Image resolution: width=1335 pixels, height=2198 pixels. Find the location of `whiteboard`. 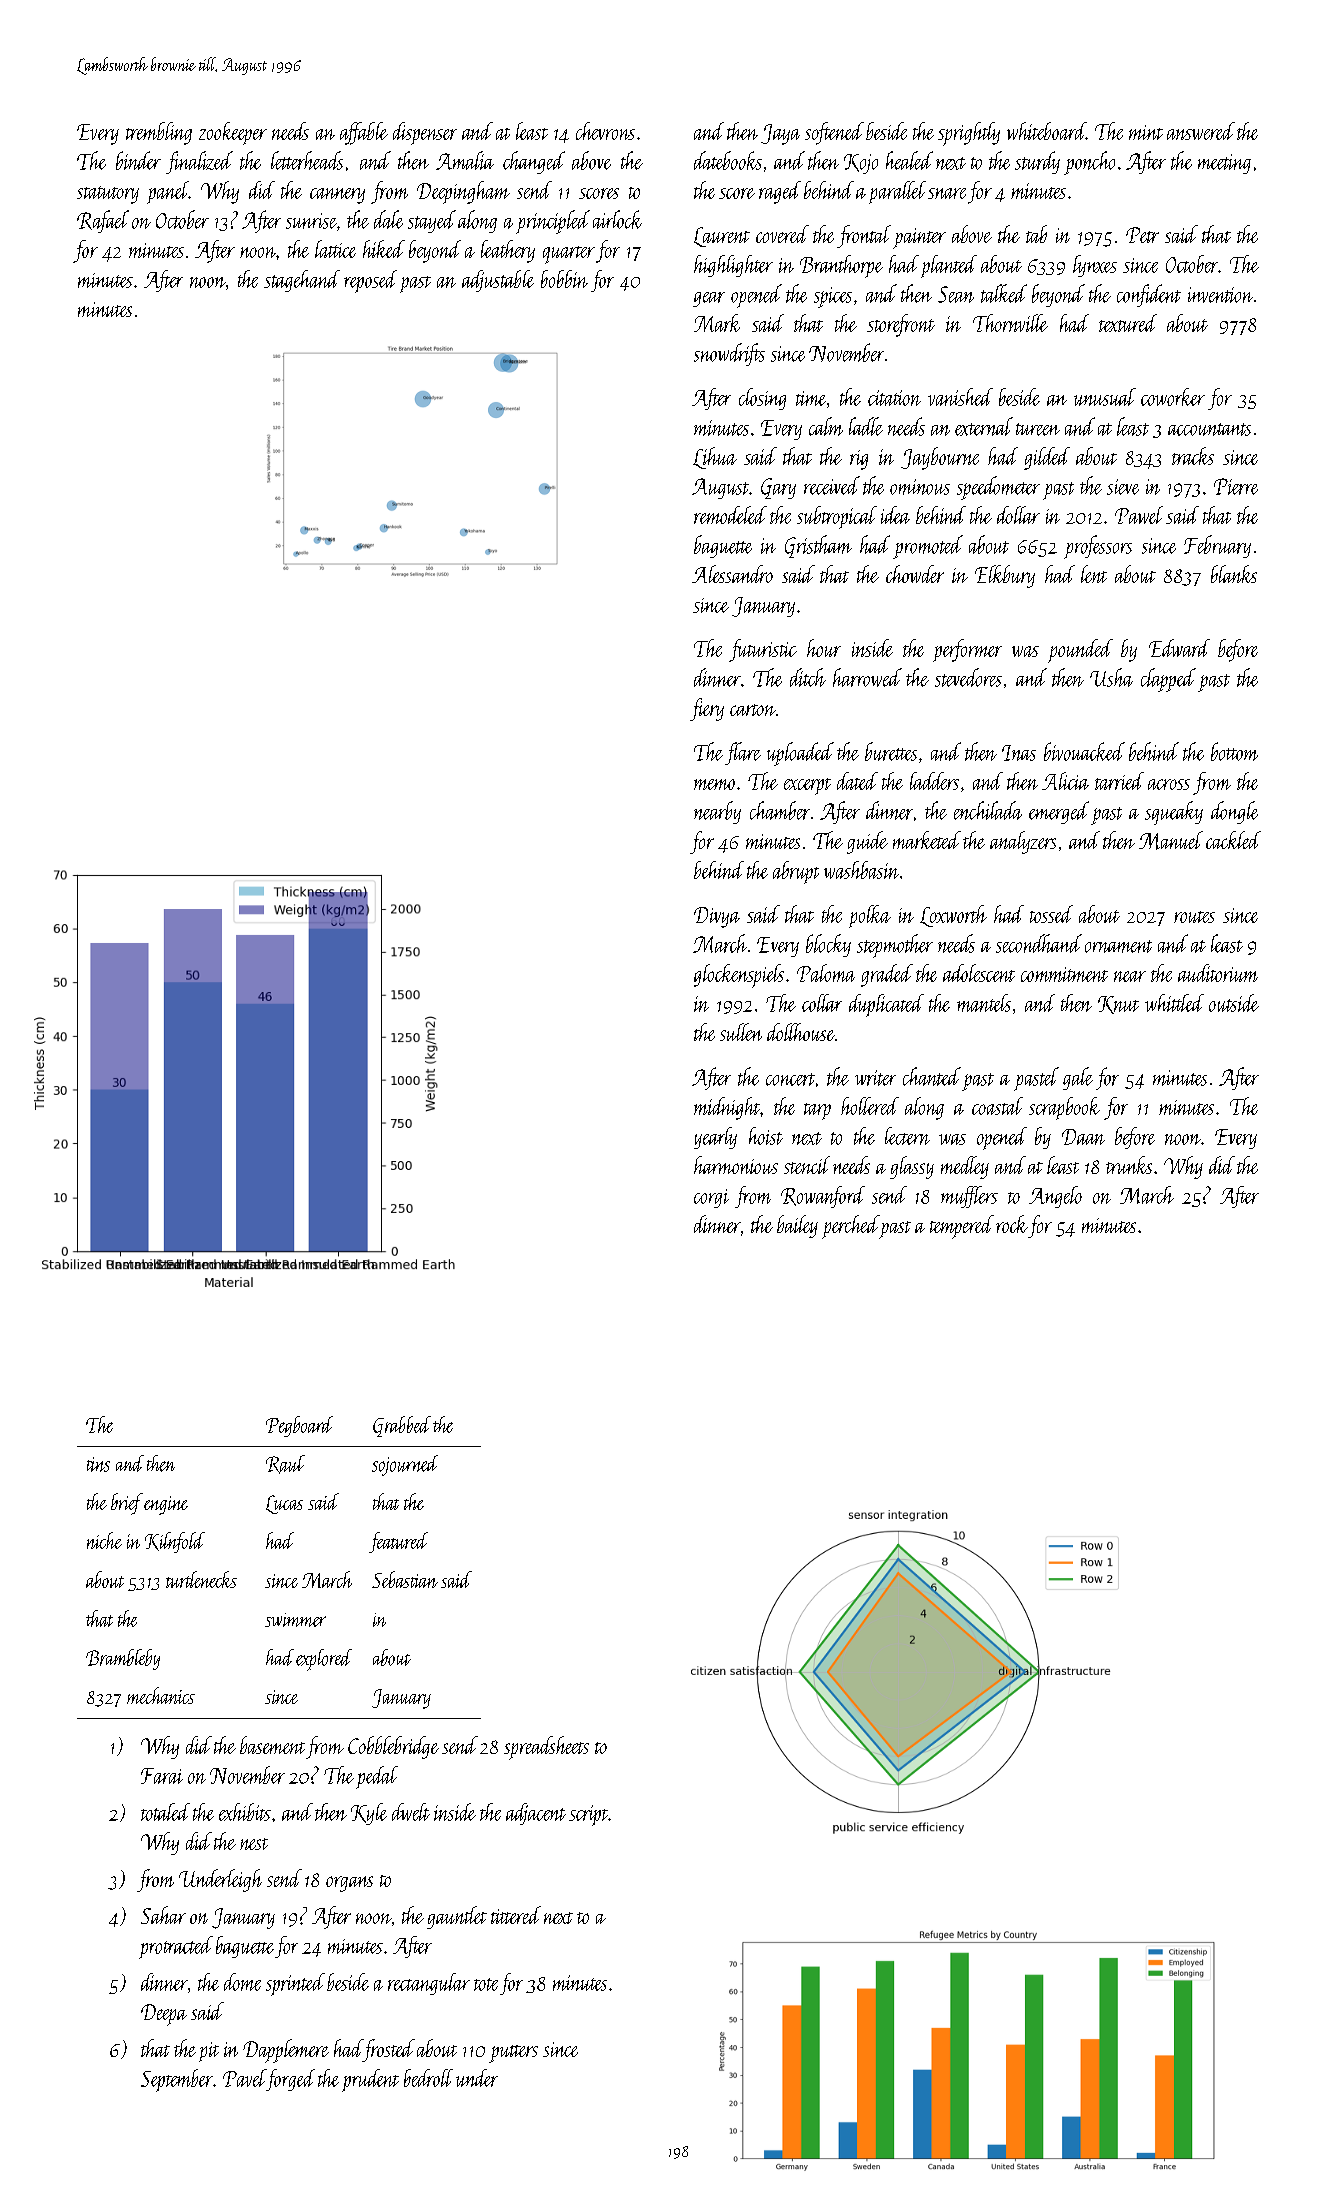

whiteboard is located at coordinates (1046, 131).
